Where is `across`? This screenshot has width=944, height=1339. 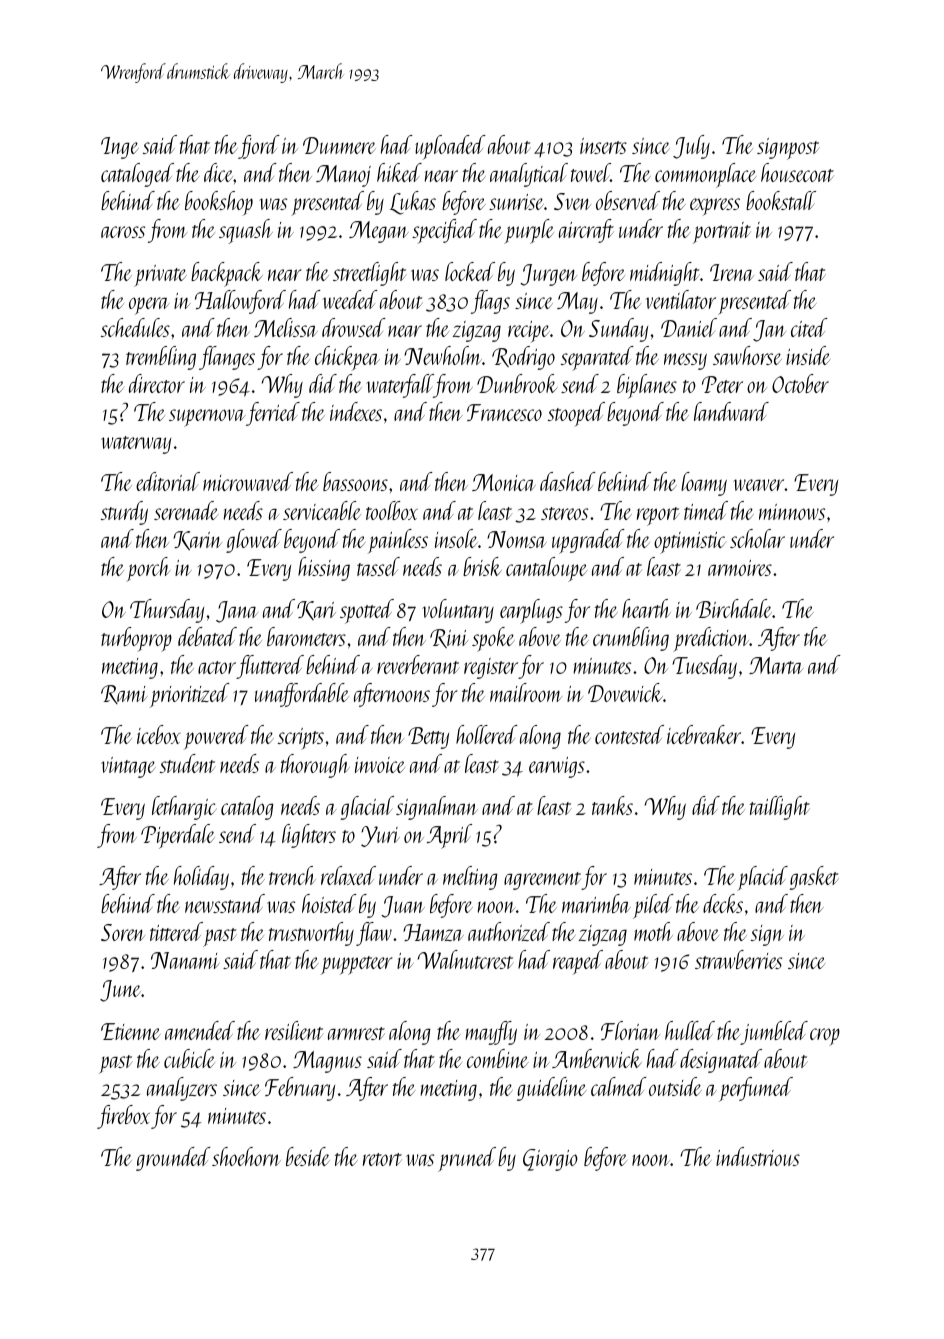 across is located at coordinates (123, 232).
